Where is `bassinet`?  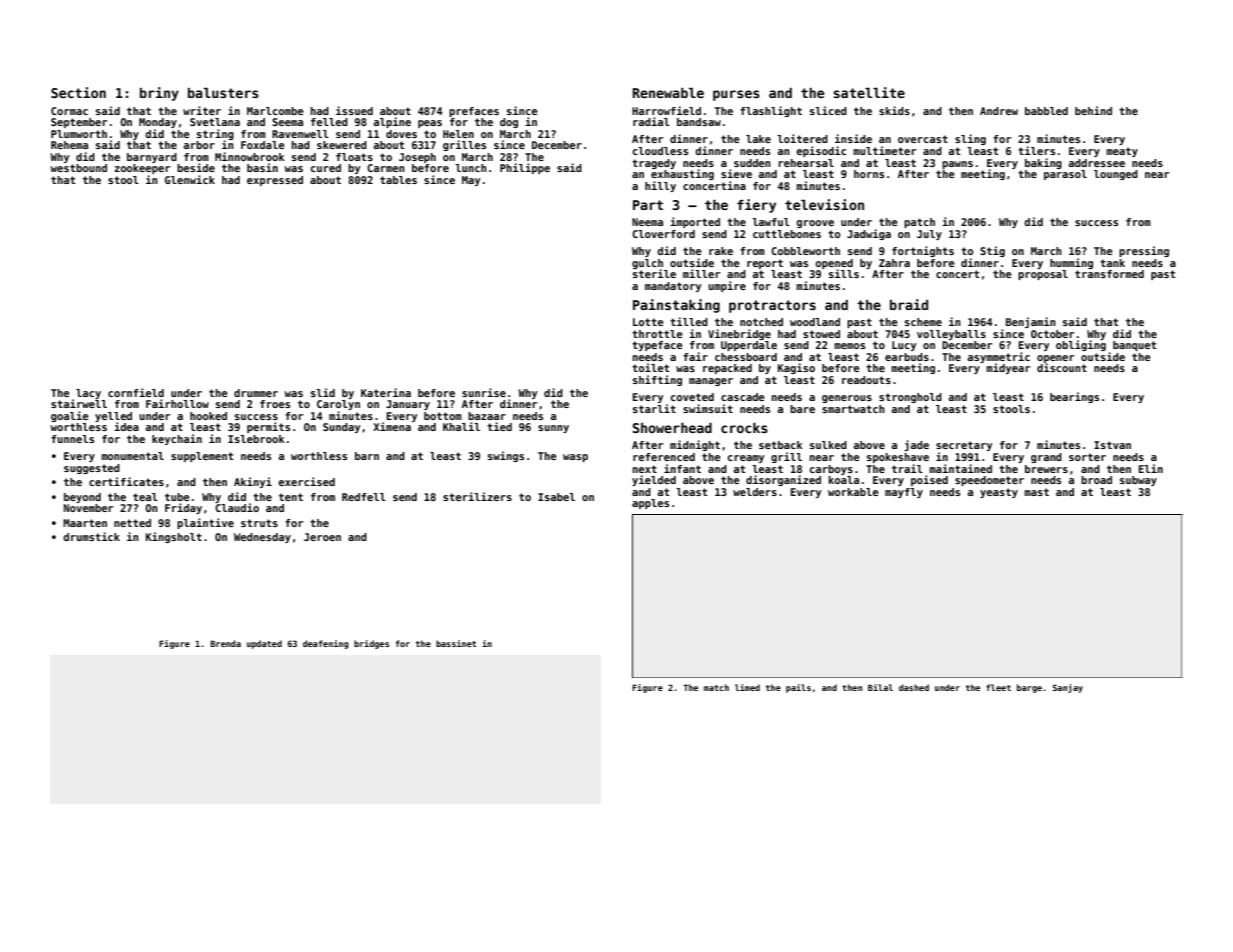
bassinet is located at coordinates (456, 643).
